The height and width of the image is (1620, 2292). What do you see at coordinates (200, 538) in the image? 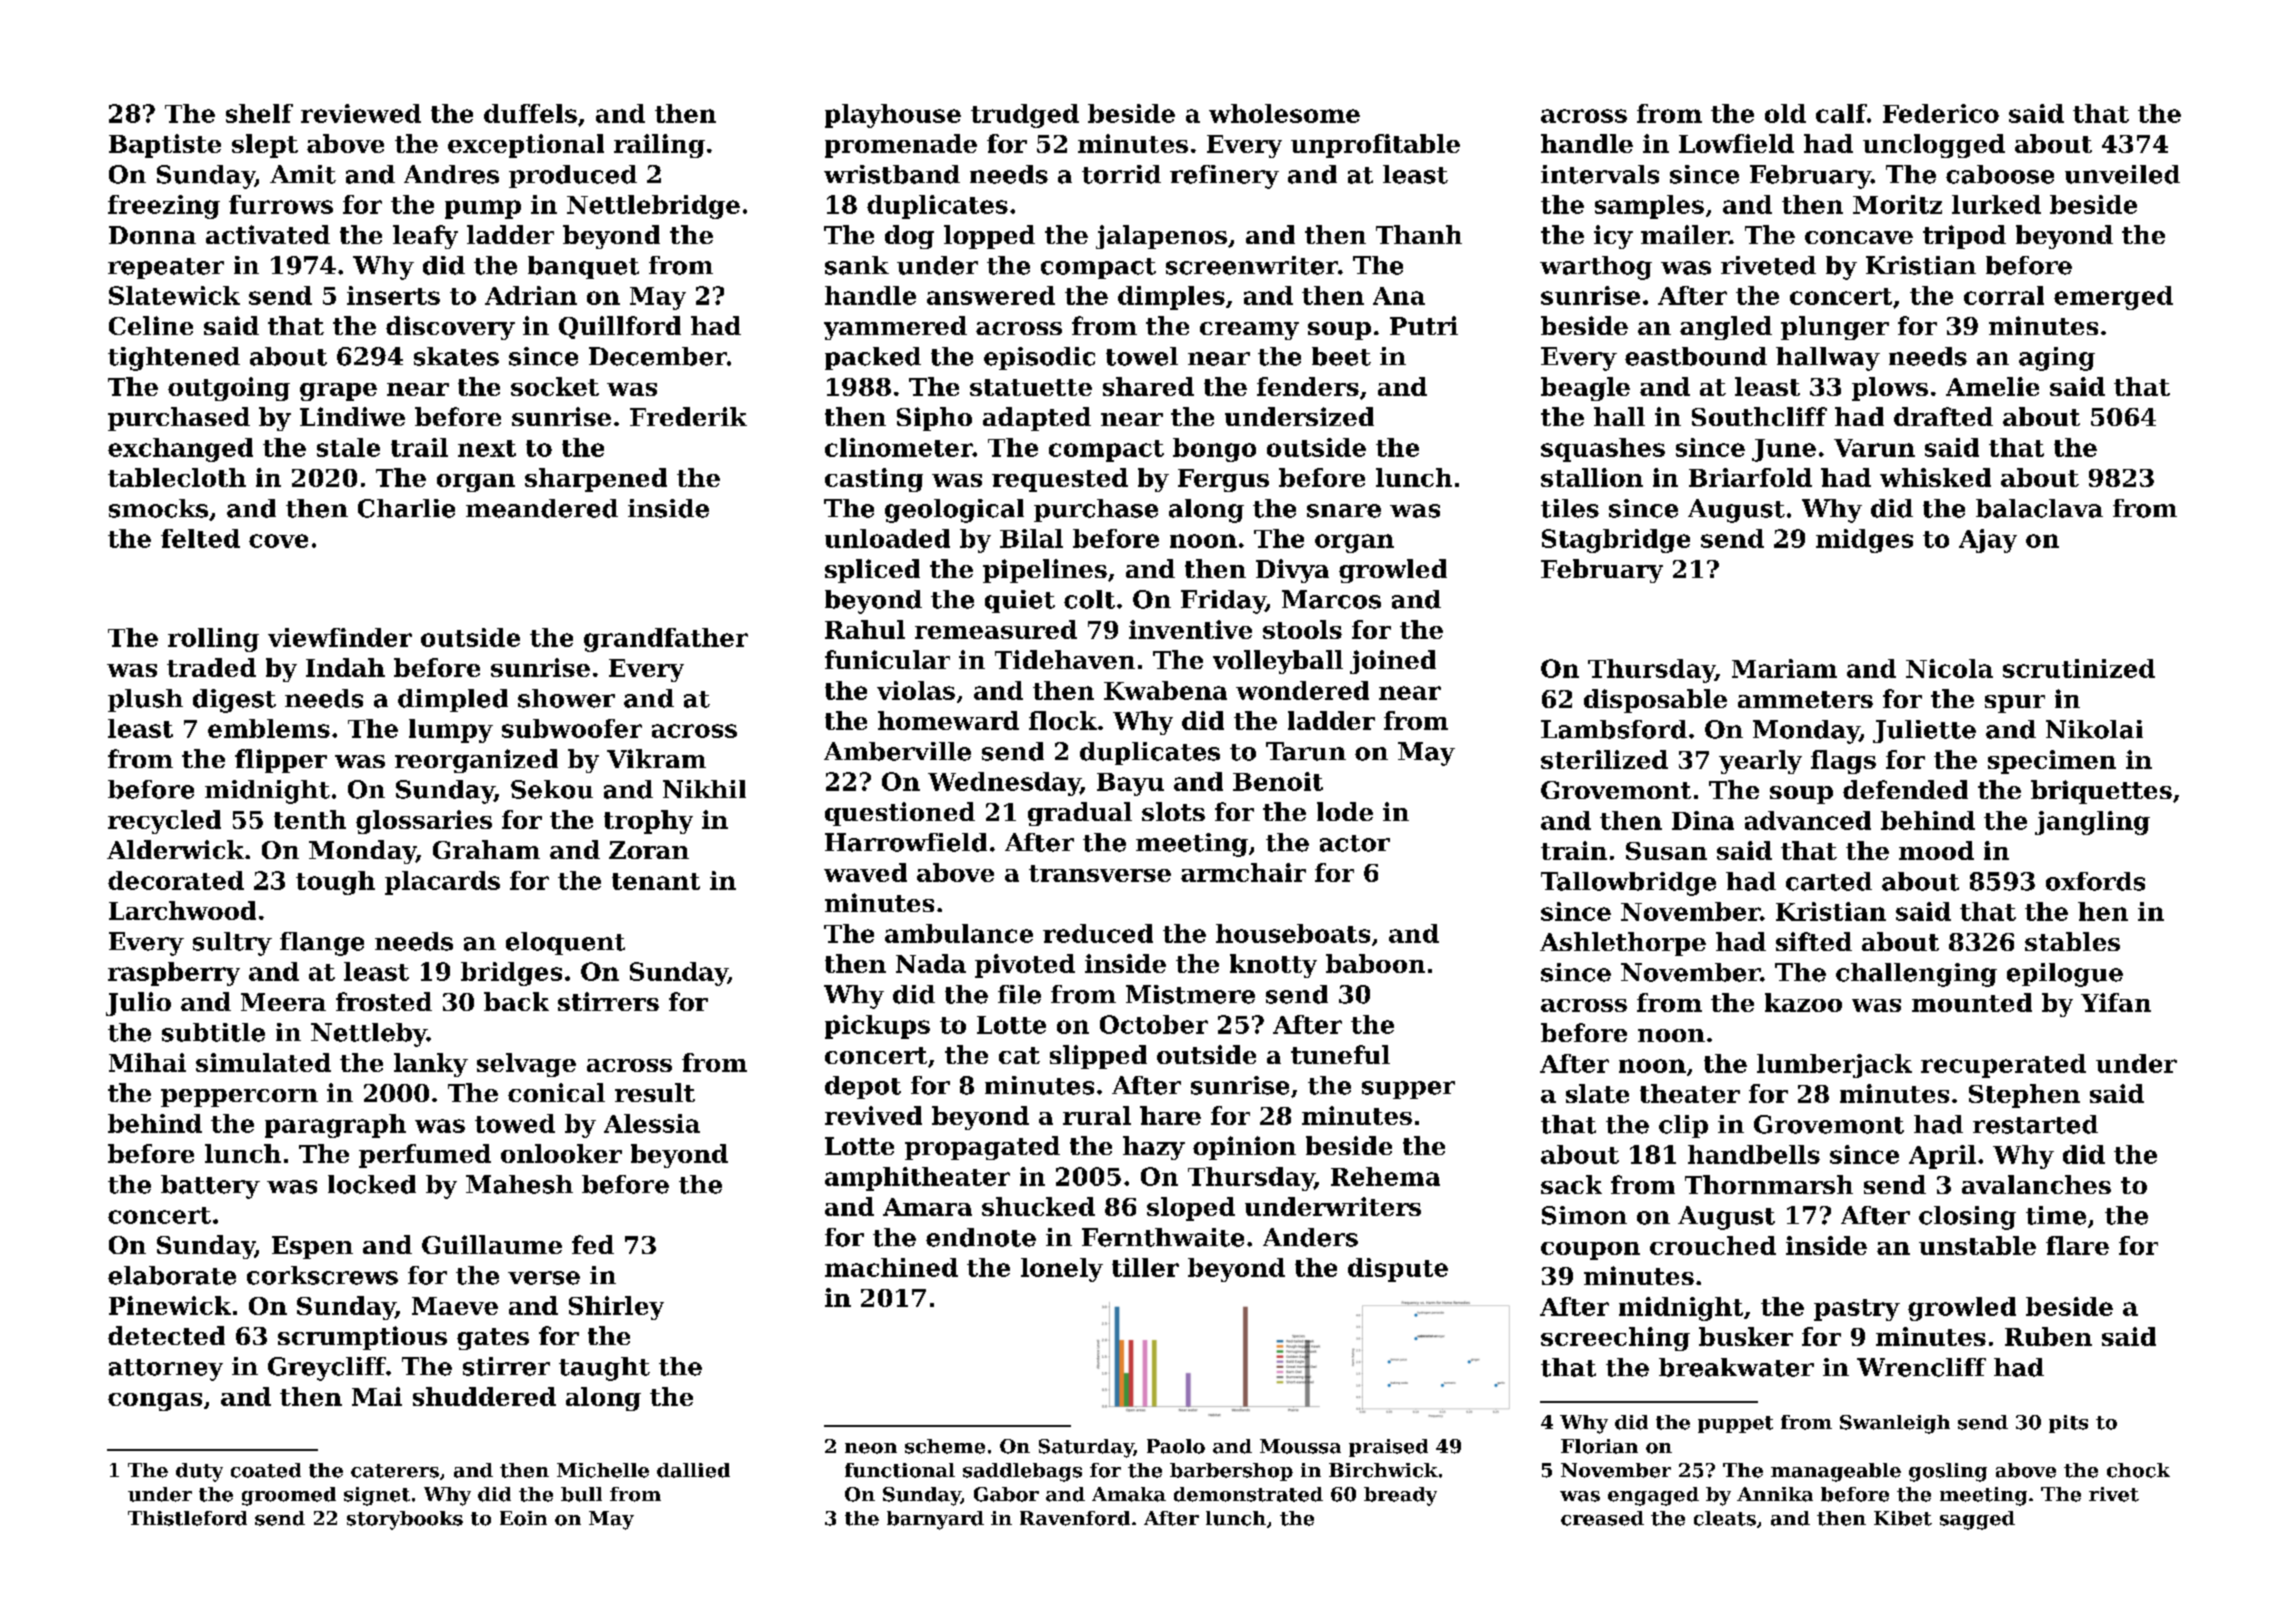
I see `felted` at bounding box center [200, 538].
